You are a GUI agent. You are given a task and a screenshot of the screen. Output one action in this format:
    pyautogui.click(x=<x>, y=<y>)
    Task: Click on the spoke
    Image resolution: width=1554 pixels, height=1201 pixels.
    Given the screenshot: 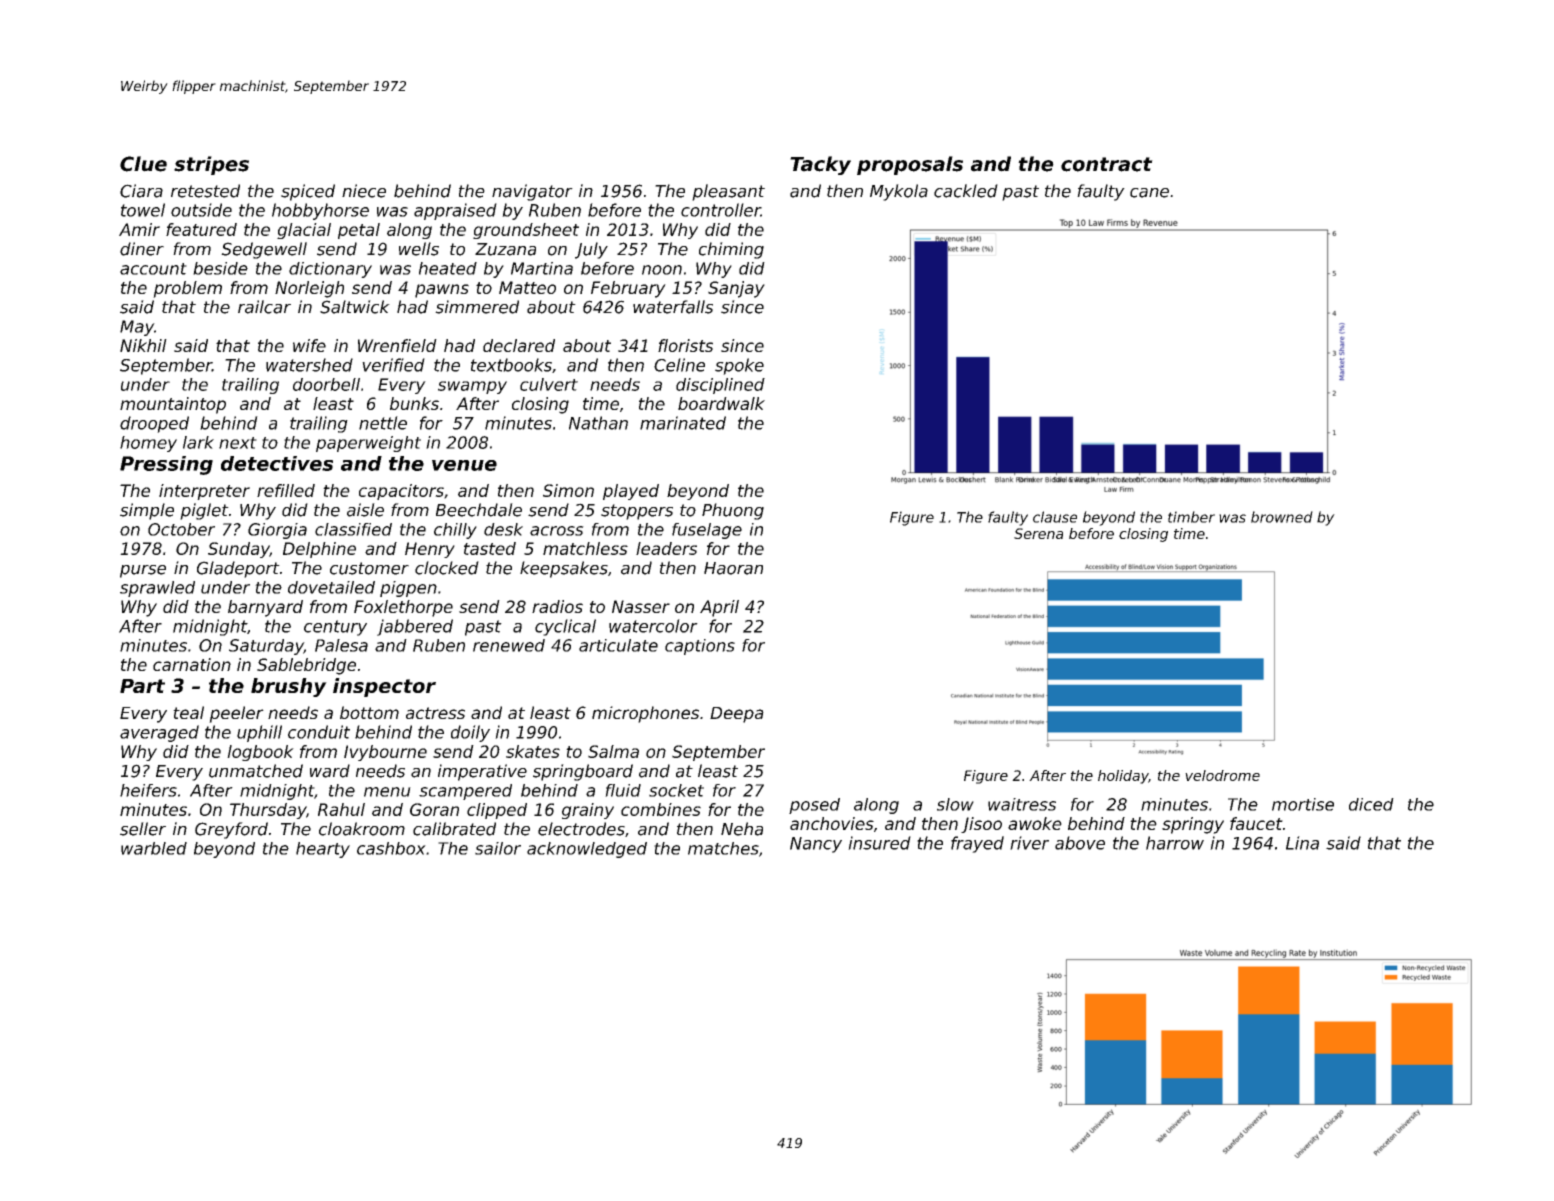 What is the action you would take?
    pyautogui.click(x=739, y=366)
